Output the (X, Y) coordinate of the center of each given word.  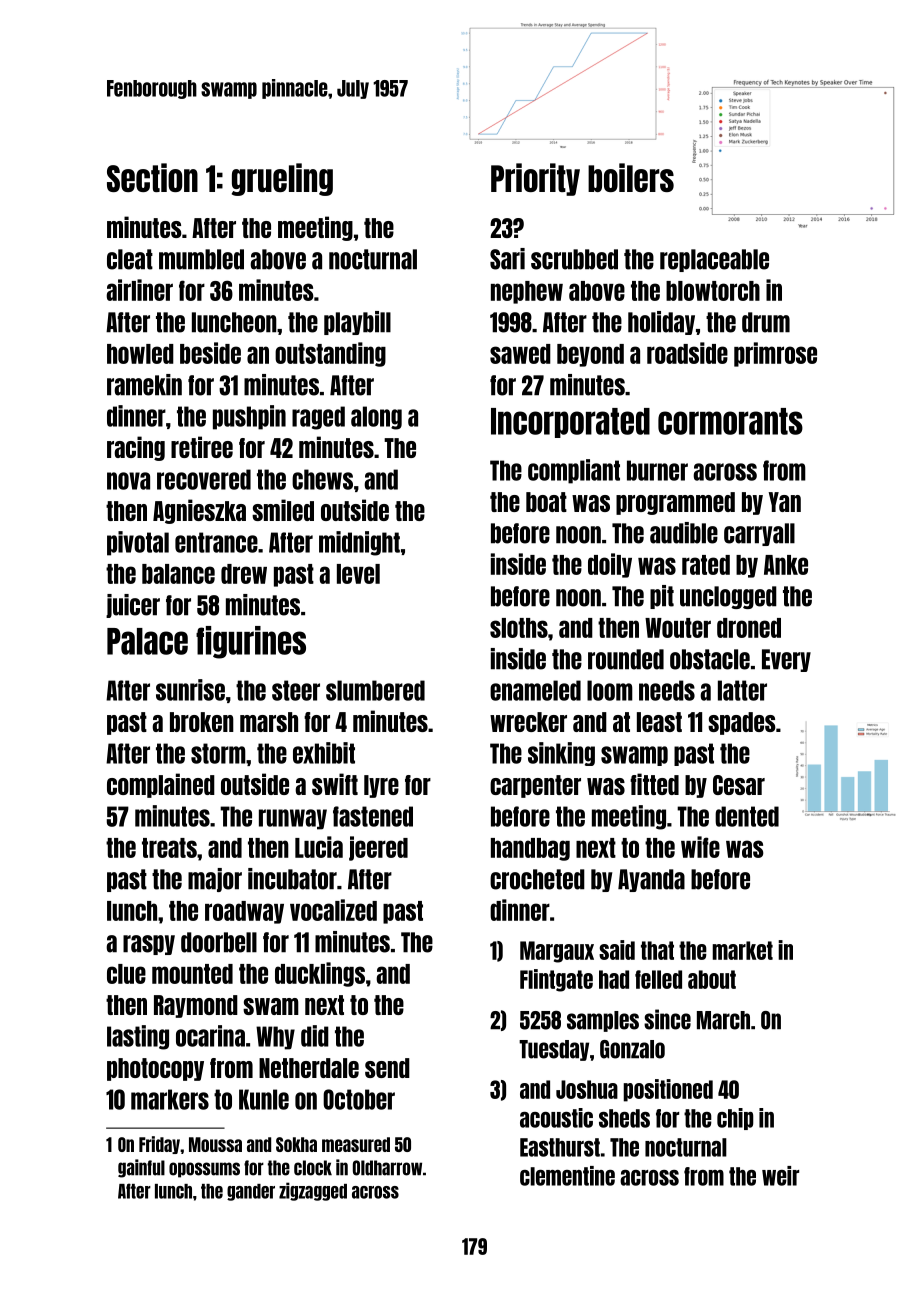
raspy (149, 945)
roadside (687, 353)
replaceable (714, 260)
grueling (282, 179)
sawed (520, 354)
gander (251, 1192)
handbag (530, 849)
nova (128, 481)
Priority (535, 179)
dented (747, 816)
